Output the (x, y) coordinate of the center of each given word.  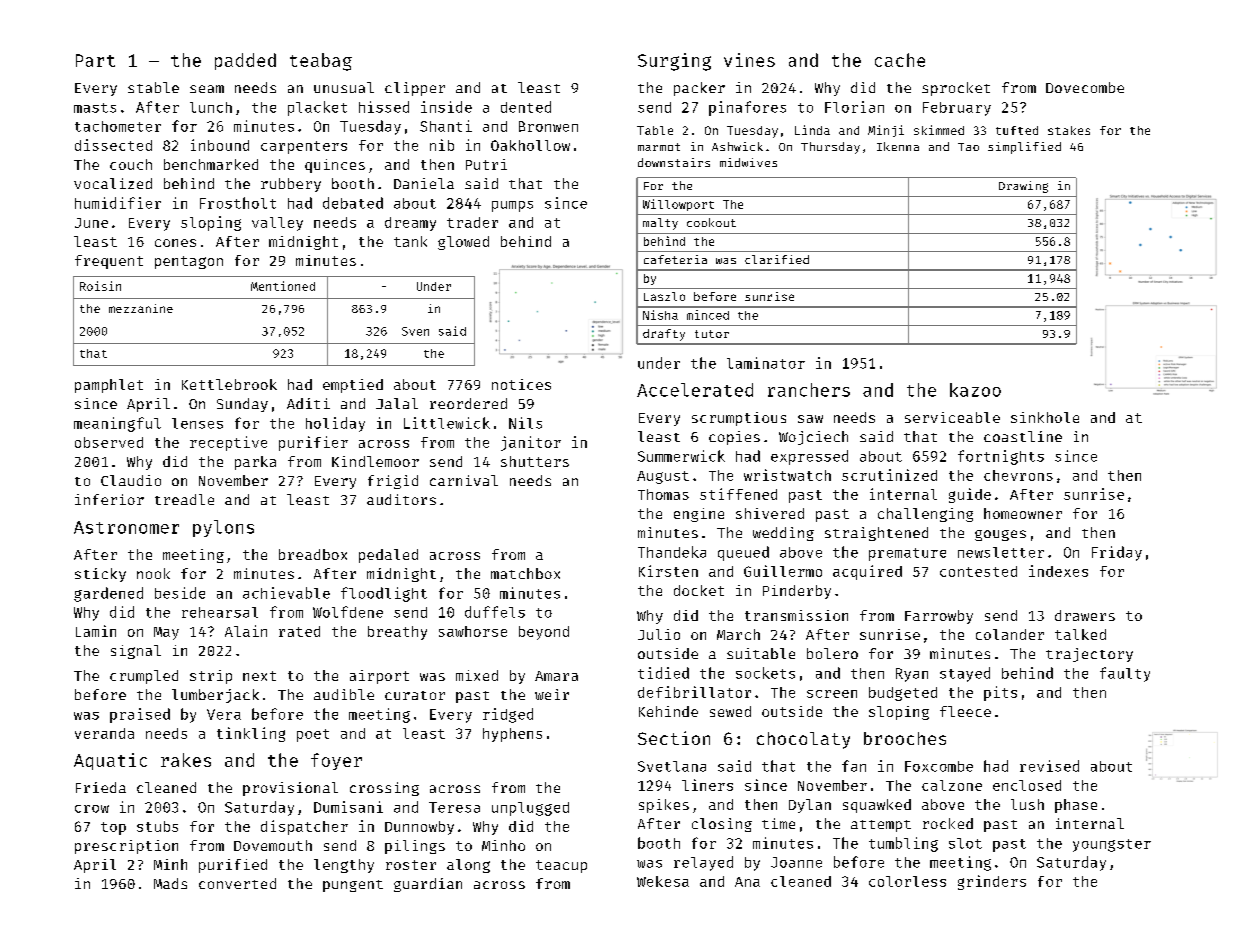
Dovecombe (1085, 87)
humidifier (118, 203)
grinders (992, 882)
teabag (321, 62)
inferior (109, 499)
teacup (561, 866)
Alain (246, 631)
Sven (415, 331)
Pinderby (797, 592)
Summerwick (681, 456)
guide (970, 495)
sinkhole (1045, 417)
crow (92, 809)
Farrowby (939, 617)
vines (749, 60)
